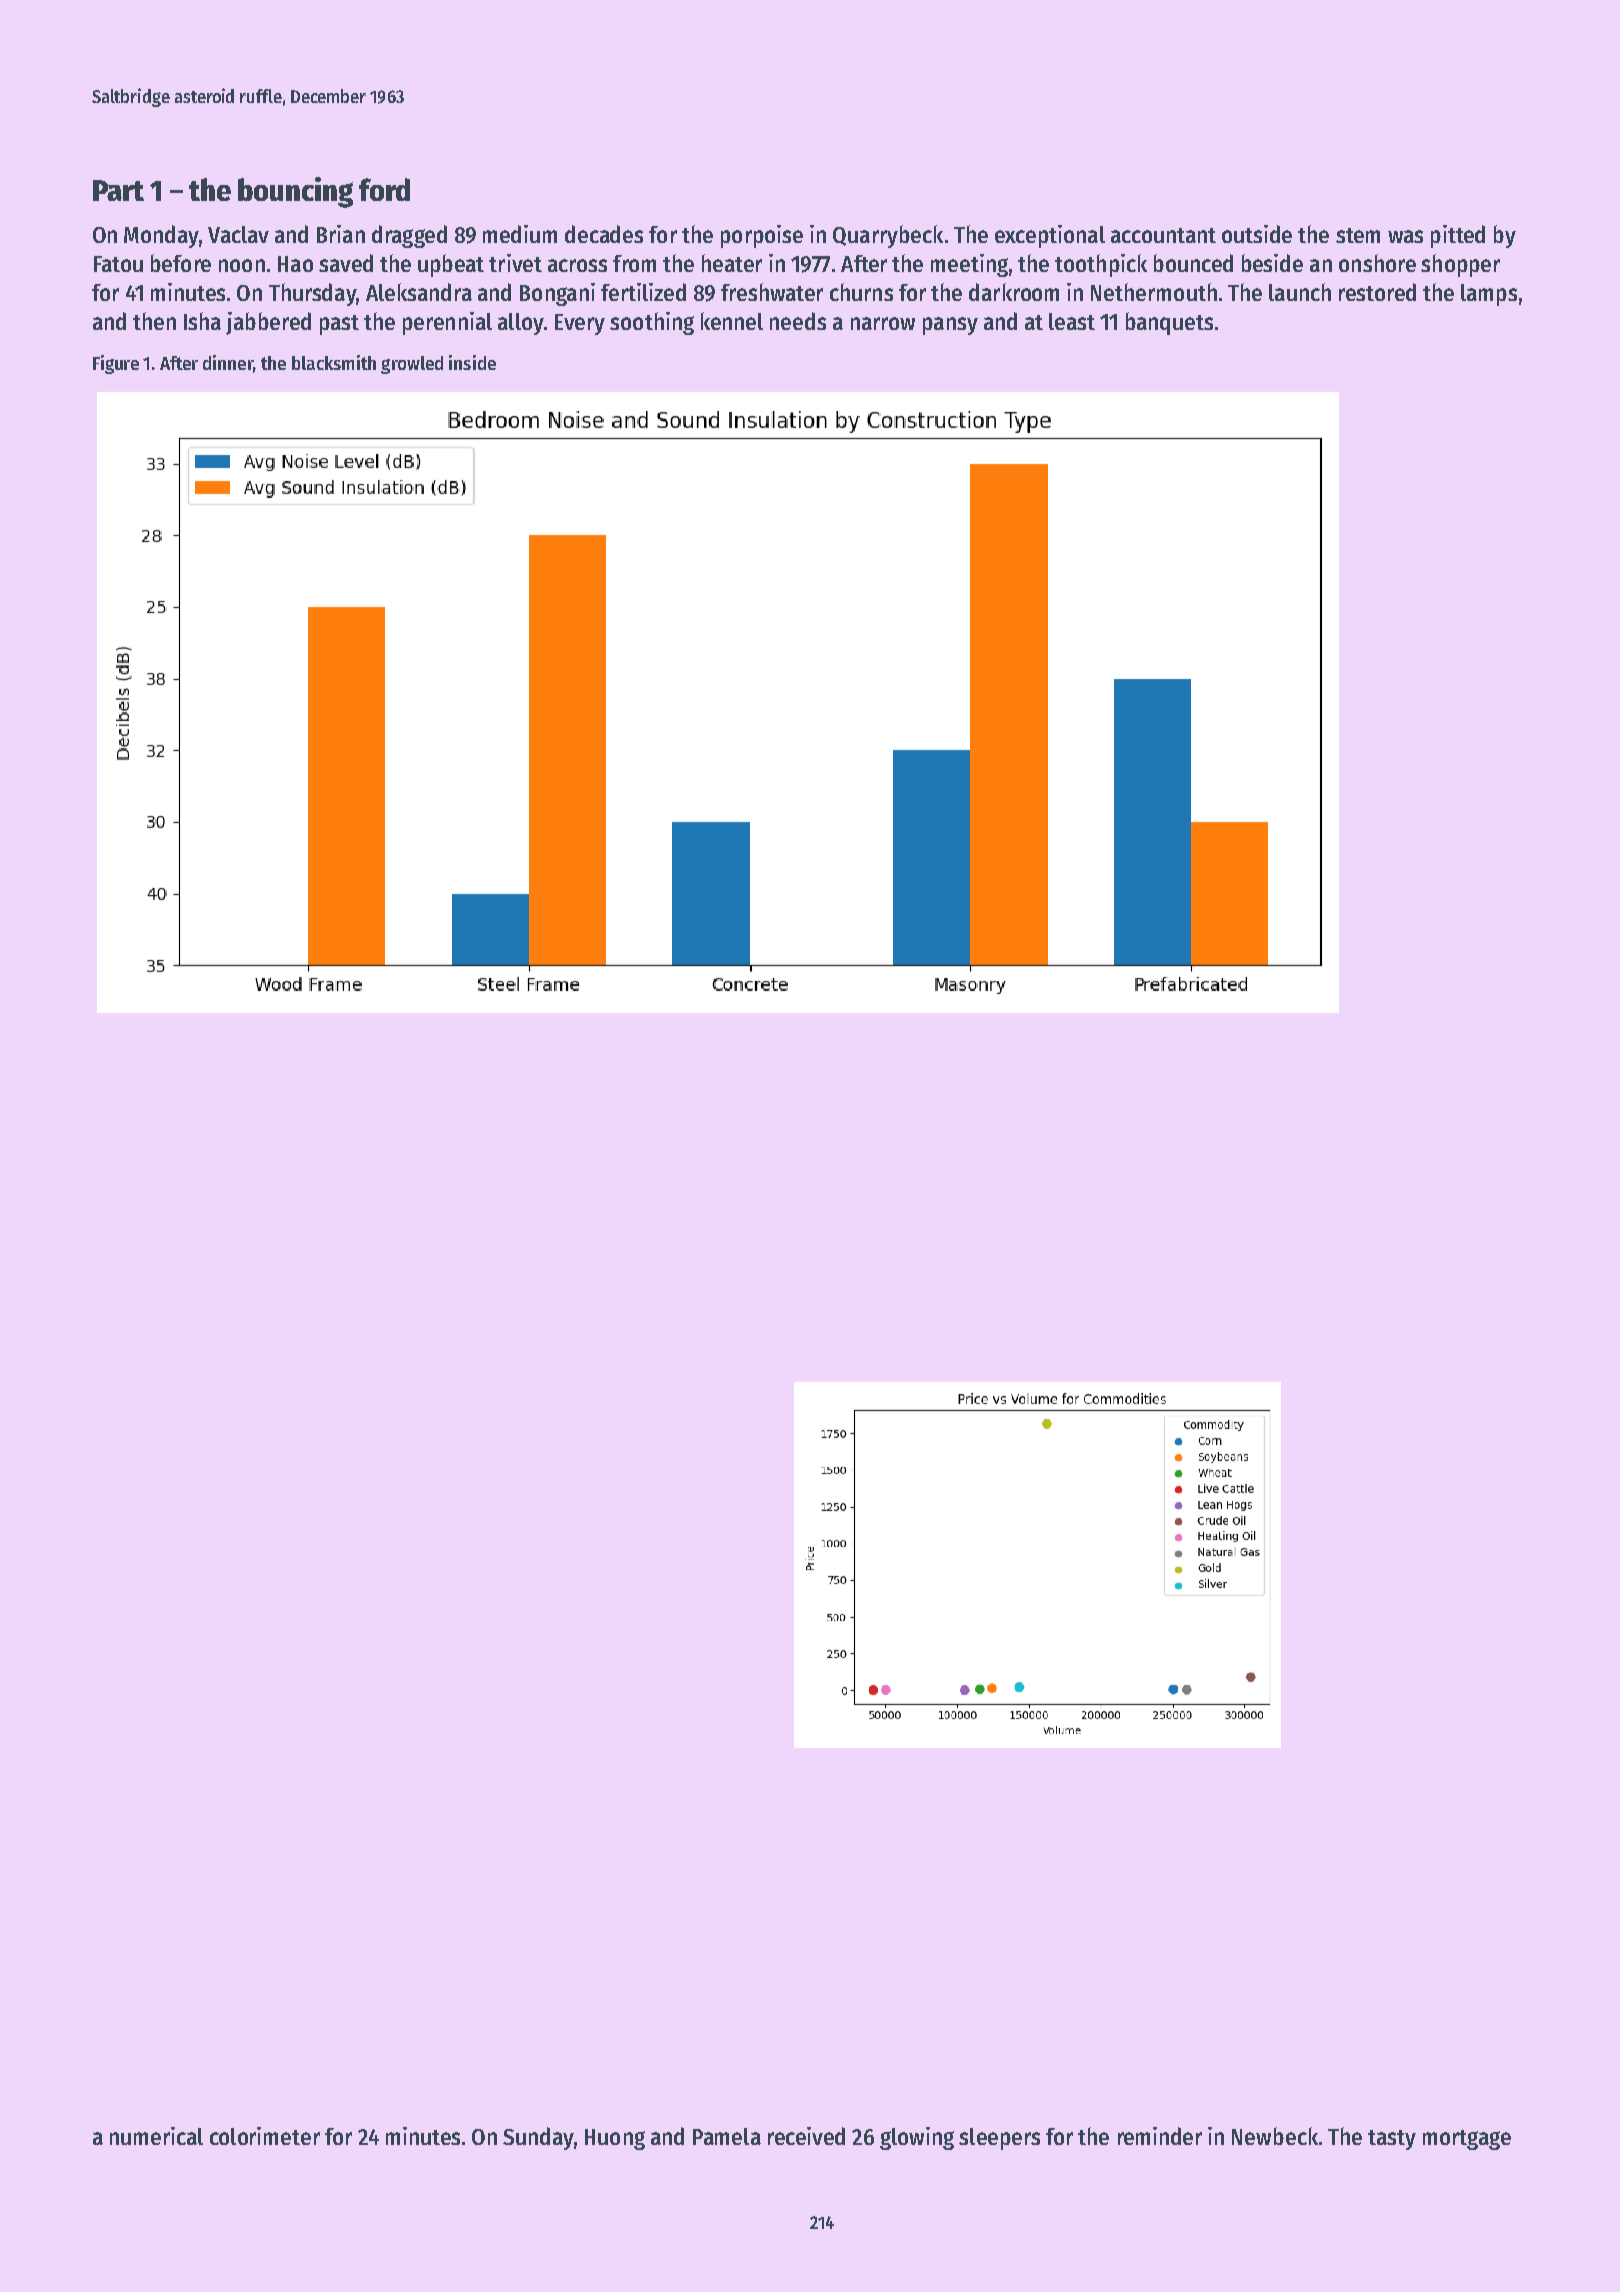 The width and height of the document is (1620, 2292). Describe the element at coordinates (265, 2136) in the document. I see `colorimeter` at that location.
